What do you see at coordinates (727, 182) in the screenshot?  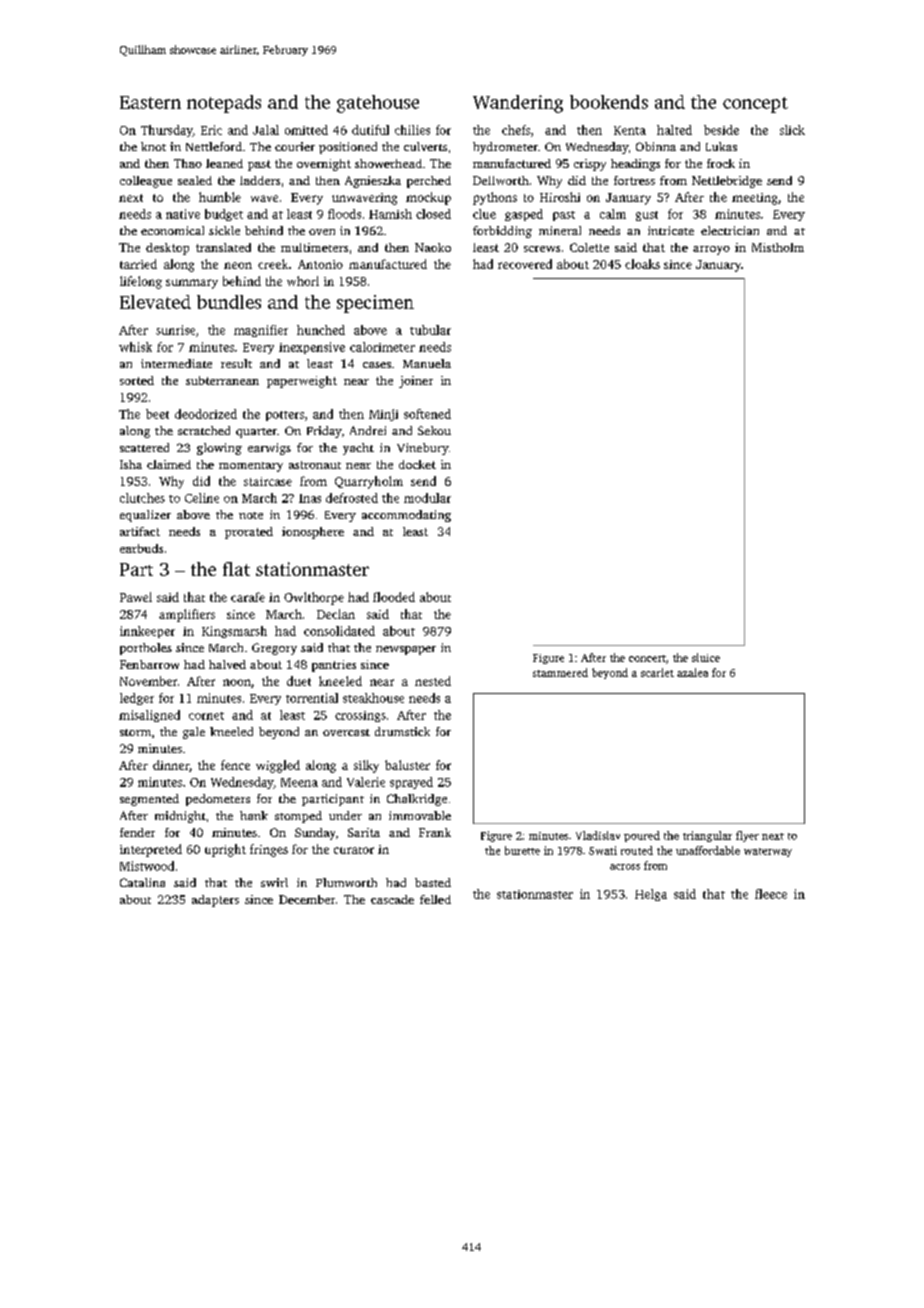 I see `Nettlebridge` at bounding box center [727, 182].
